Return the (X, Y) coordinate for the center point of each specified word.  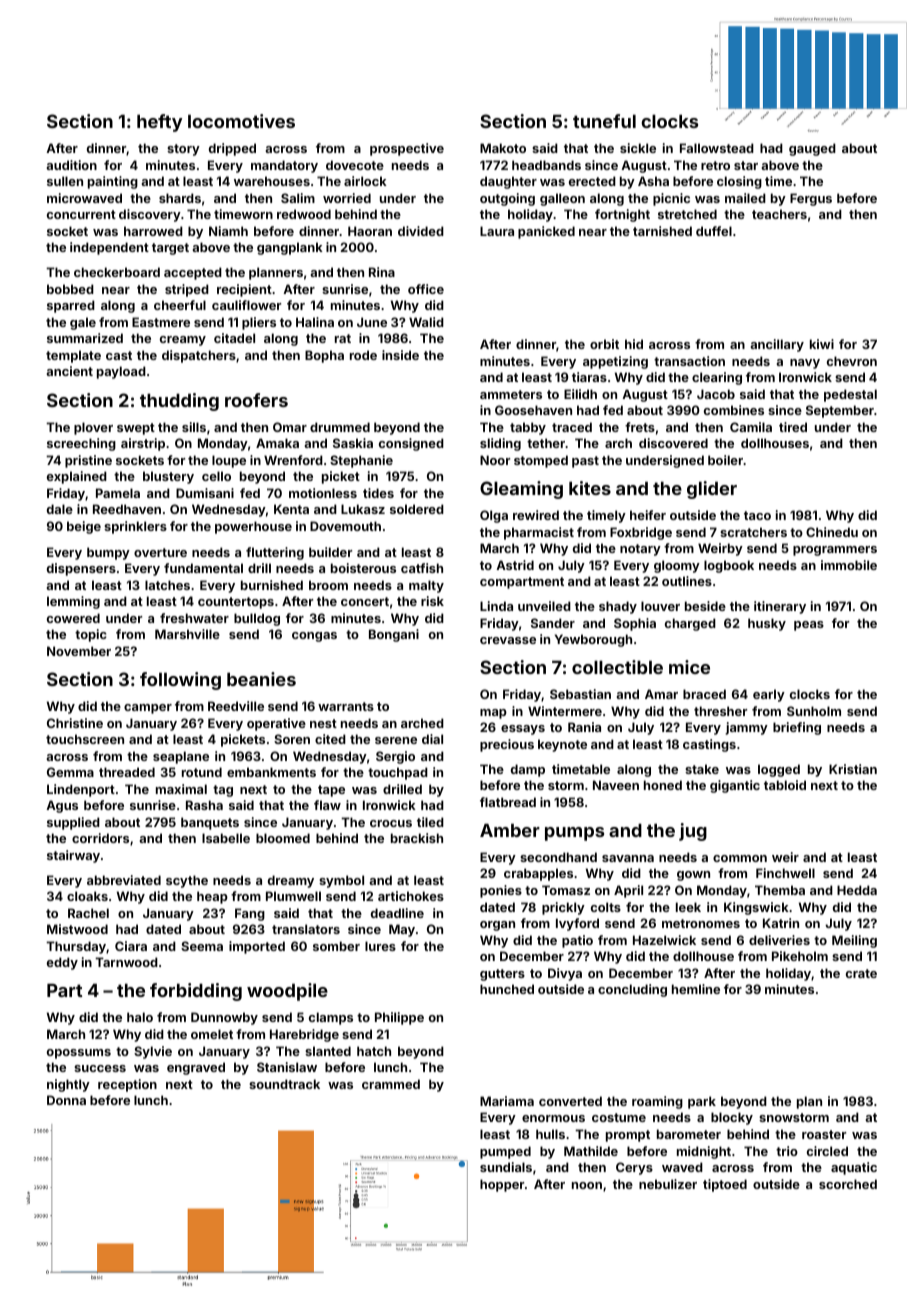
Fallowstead (717, 148)
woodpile (287, 992)
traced (572, 427)
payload (121, 372)
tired (793, 427)
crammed (391, 1084)
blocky (732, 1118)
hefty (159, 123)
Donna (66, 1100)
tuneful (604, 121)
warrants (346, 706)
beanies (261, 679)
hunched (507, 989)
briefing (797, 728)
